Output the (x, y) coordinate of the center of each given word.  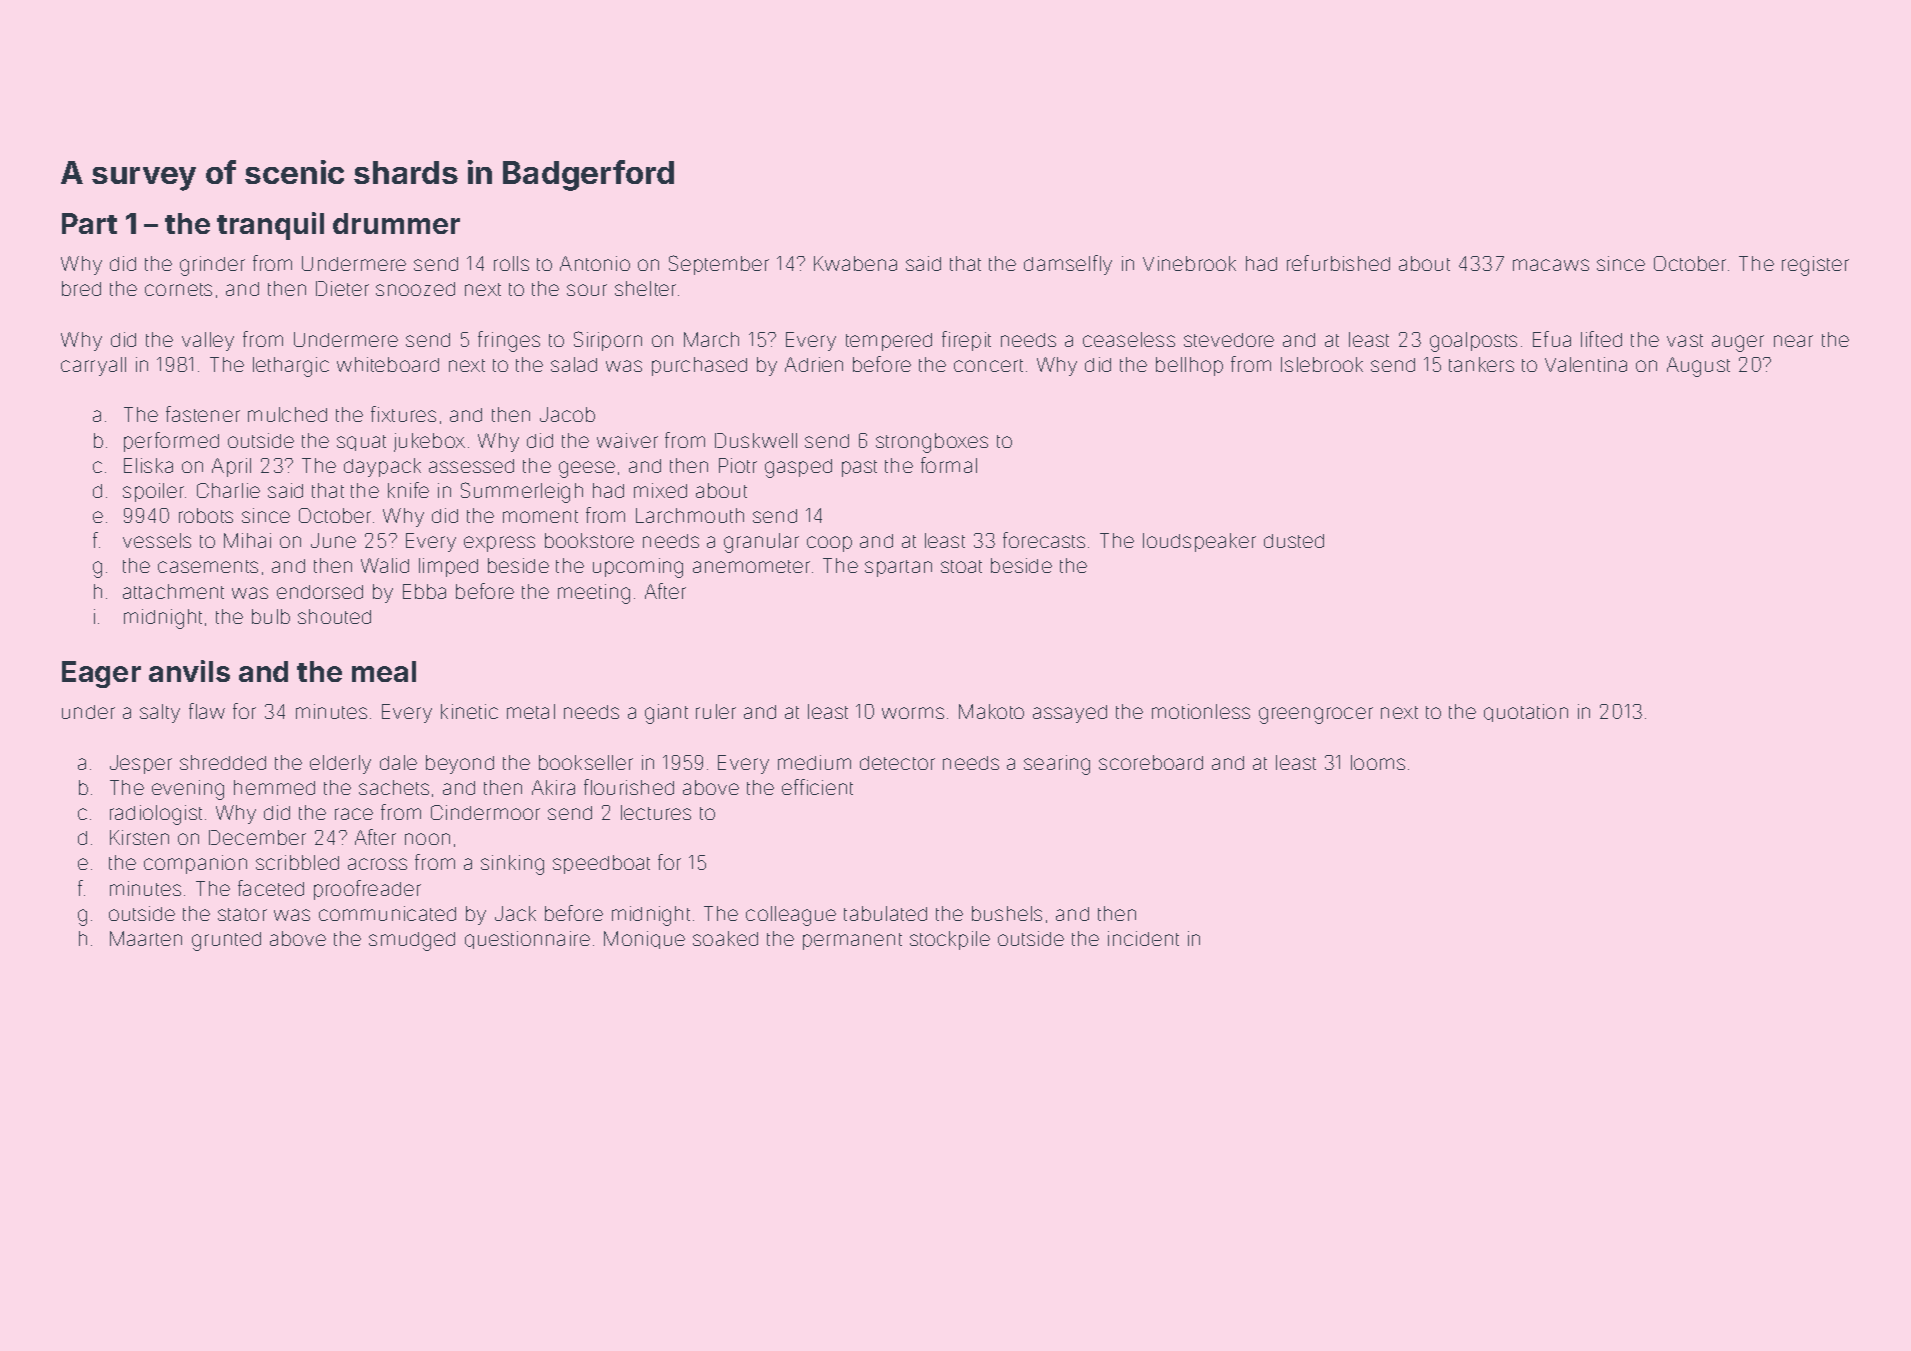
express (499, 544)
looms (1378, 762)
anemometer (751, 566)
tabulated (885, 913)
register (1815, 266)
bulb (271, 616)
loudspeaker (1199, 542)
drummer (396, 223)
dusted (1294, 541)
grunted (226, 941)
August (1698, 367)
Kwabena (855, 263)
